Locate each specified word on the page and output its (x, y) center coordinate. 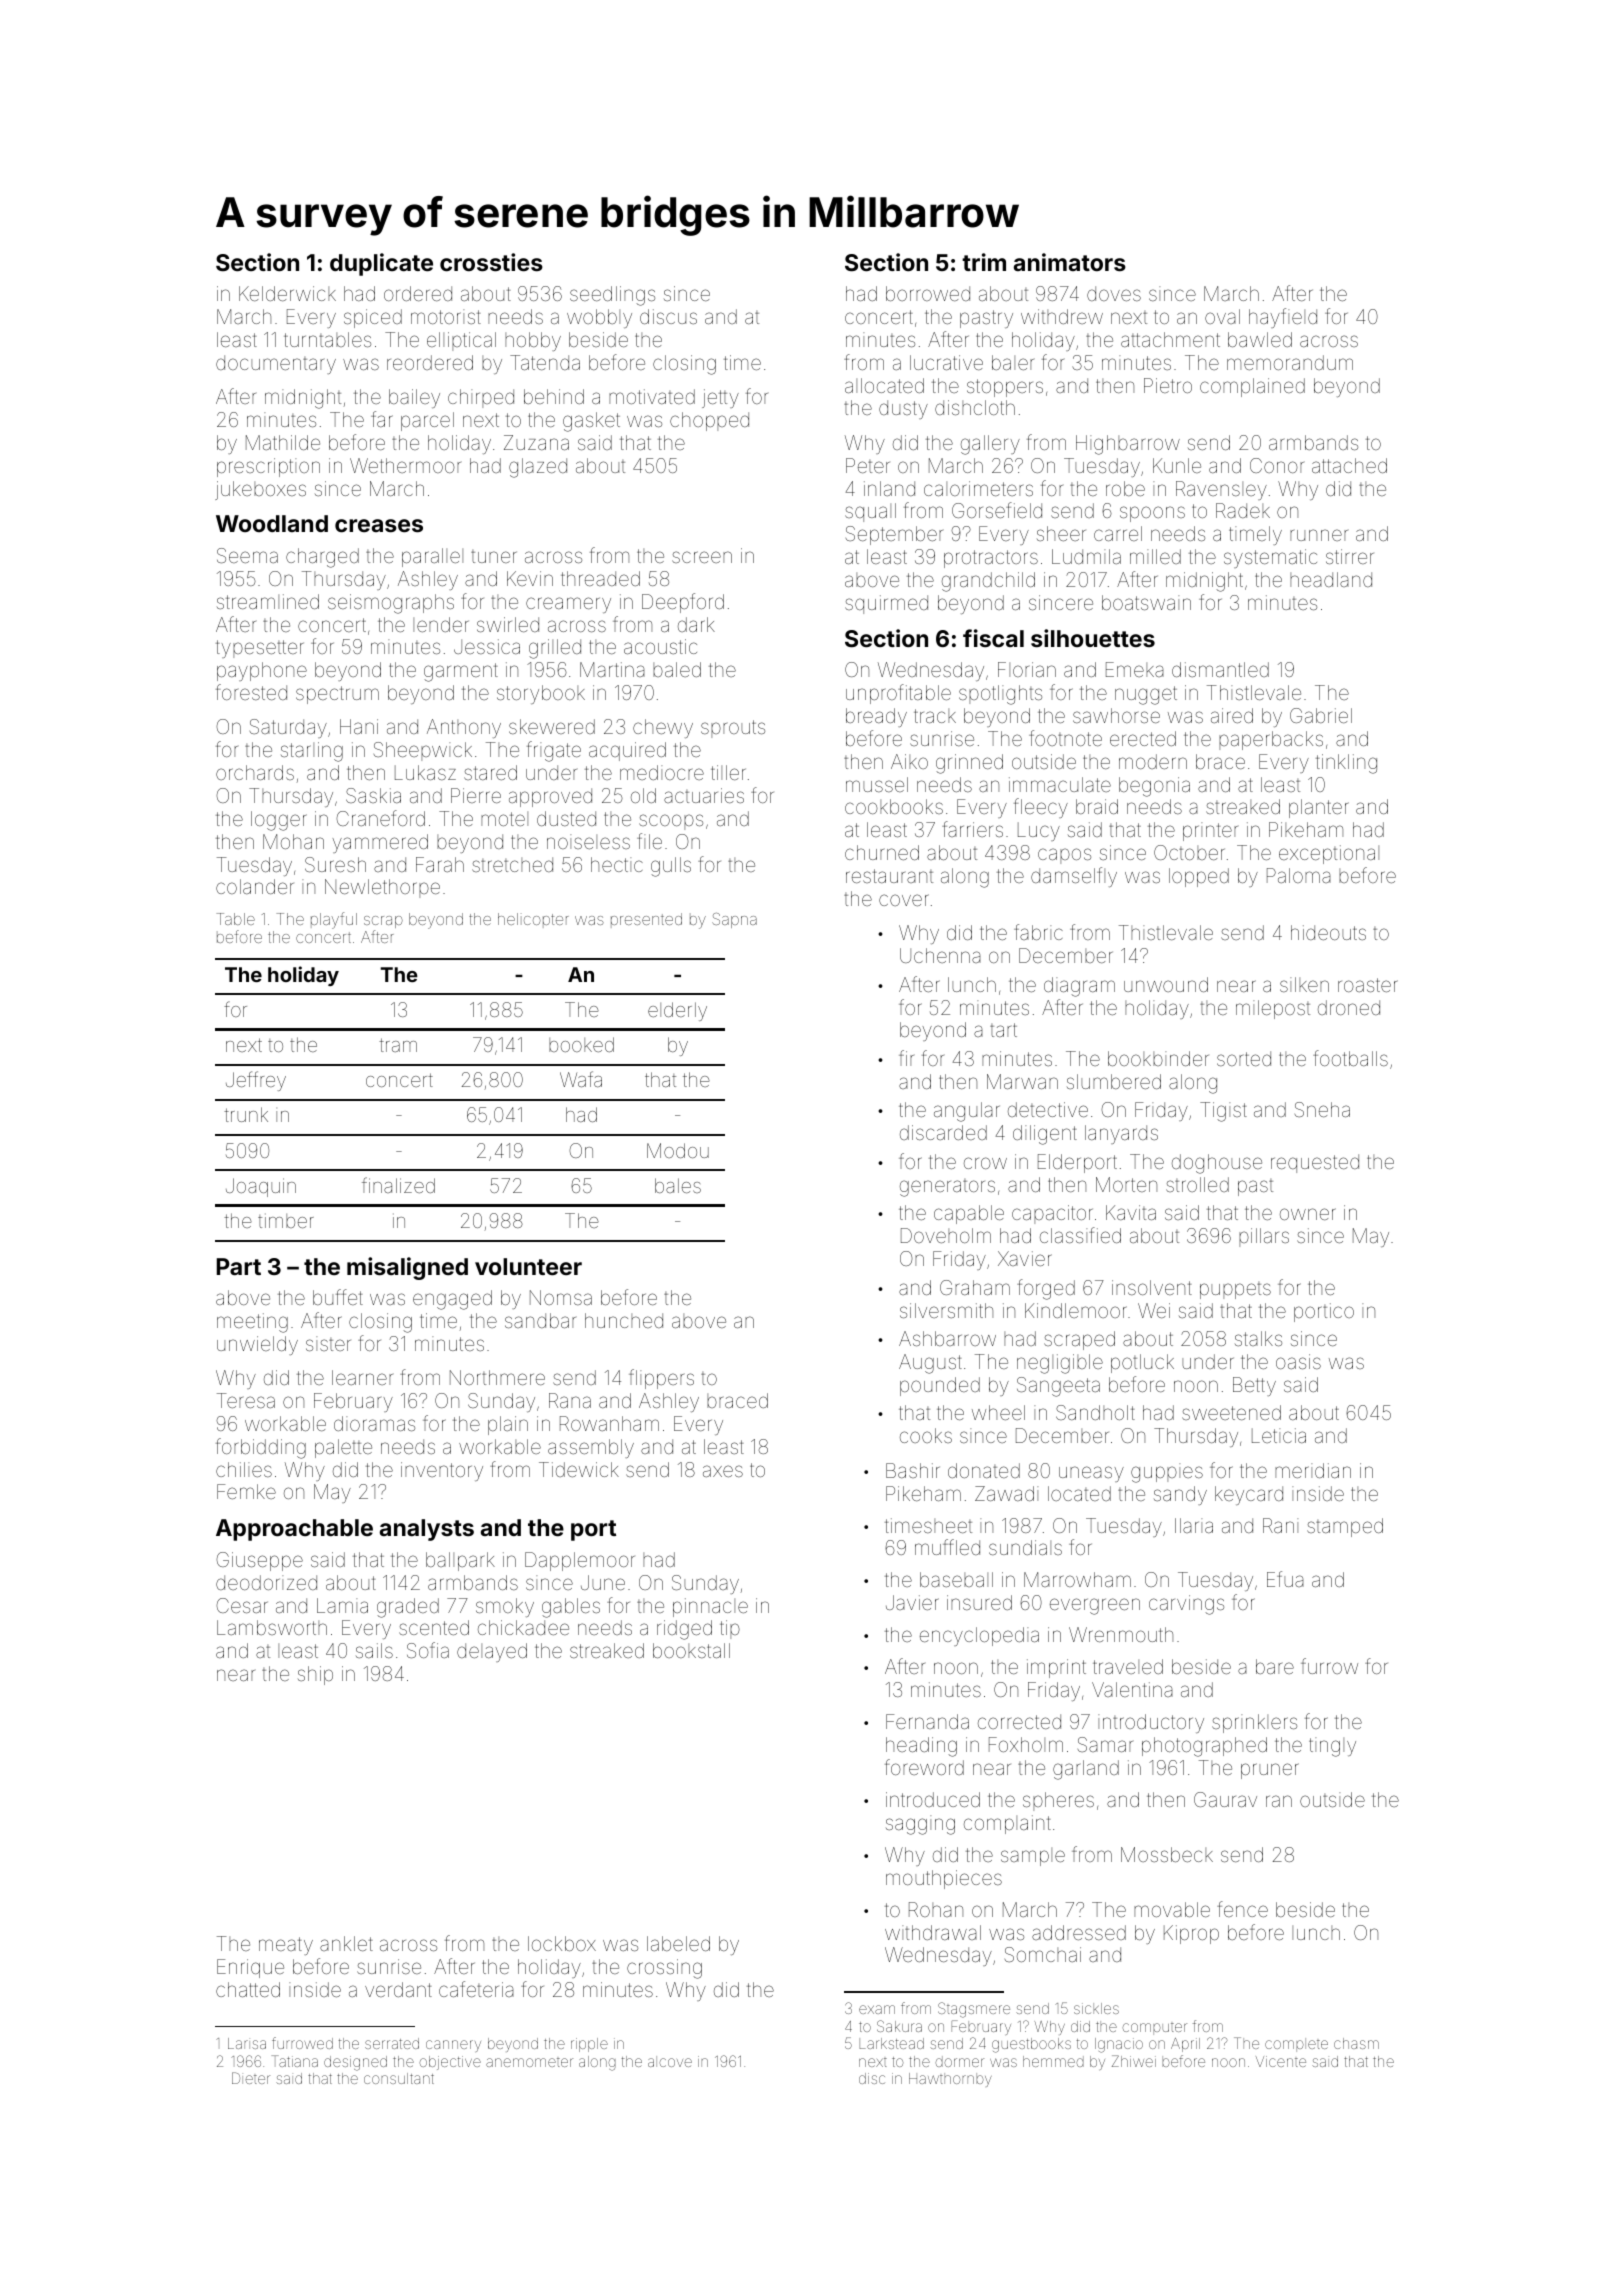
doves (1114, 293)
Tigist (1223, 1112)
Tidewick (579, 1469)
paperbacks (1271, 740)
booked (581, 1044)
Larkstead (891, 2043)
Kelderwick (287, 293)
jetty (720, 398)
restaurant (889, 876)
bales (678, 1185)
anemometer (529, 2062)
